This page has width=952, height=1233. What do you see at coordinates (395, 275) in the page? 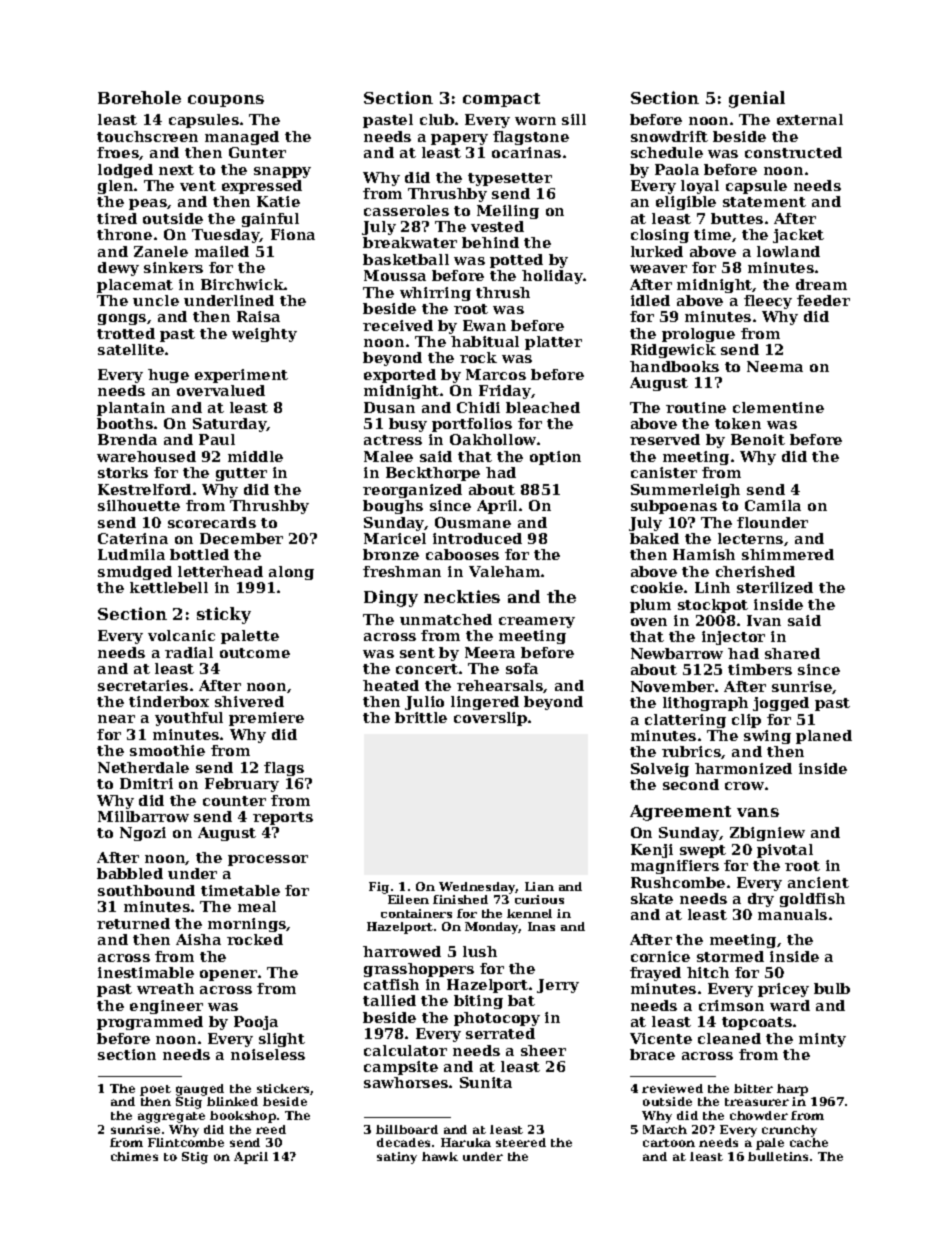
I see `Moussa` at bounding box center [395, 275].
